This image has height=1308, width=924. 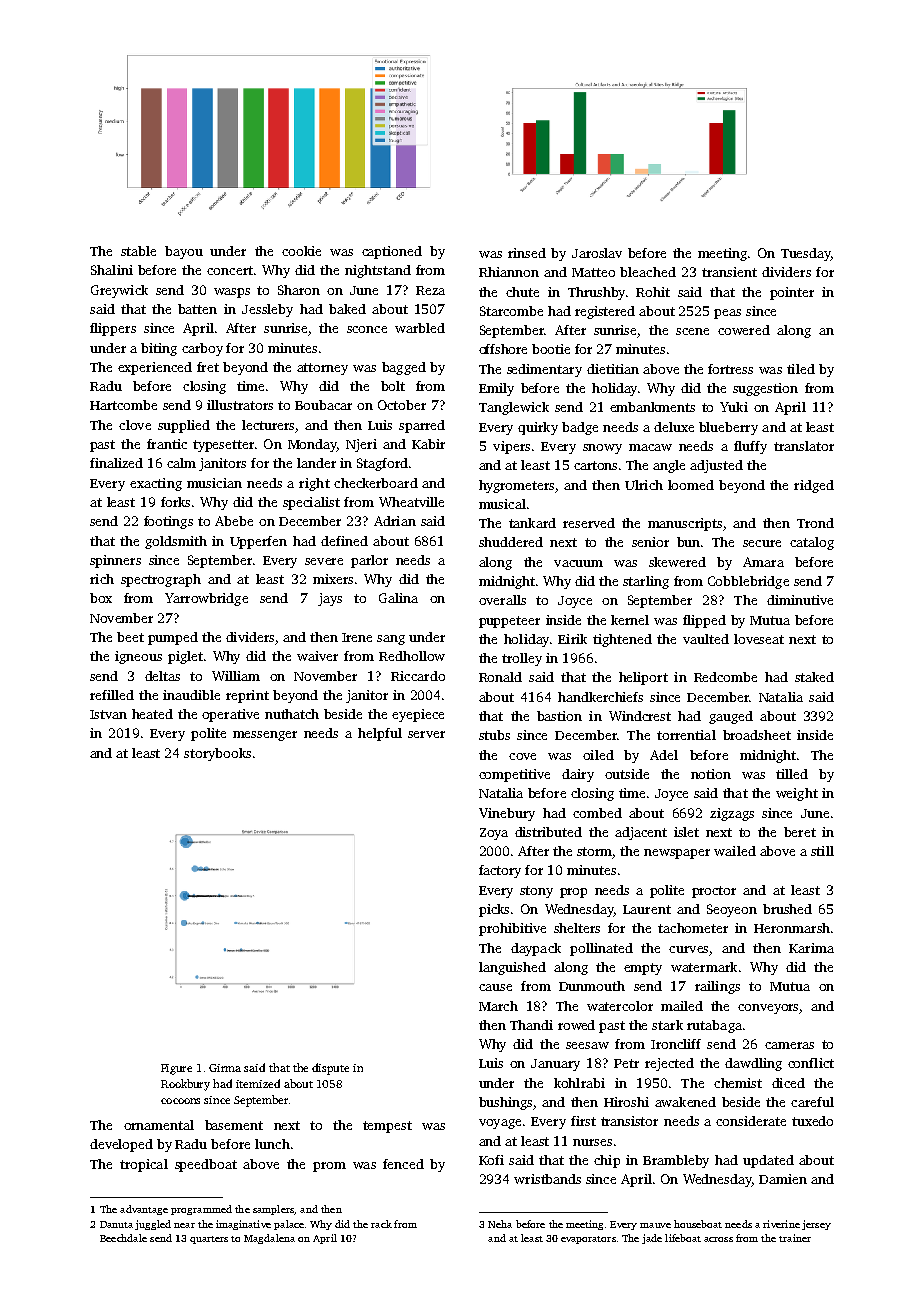 What do you see at coordinates (494, 910) in the image?
I see `picks` at bounding box center [494, 910].
